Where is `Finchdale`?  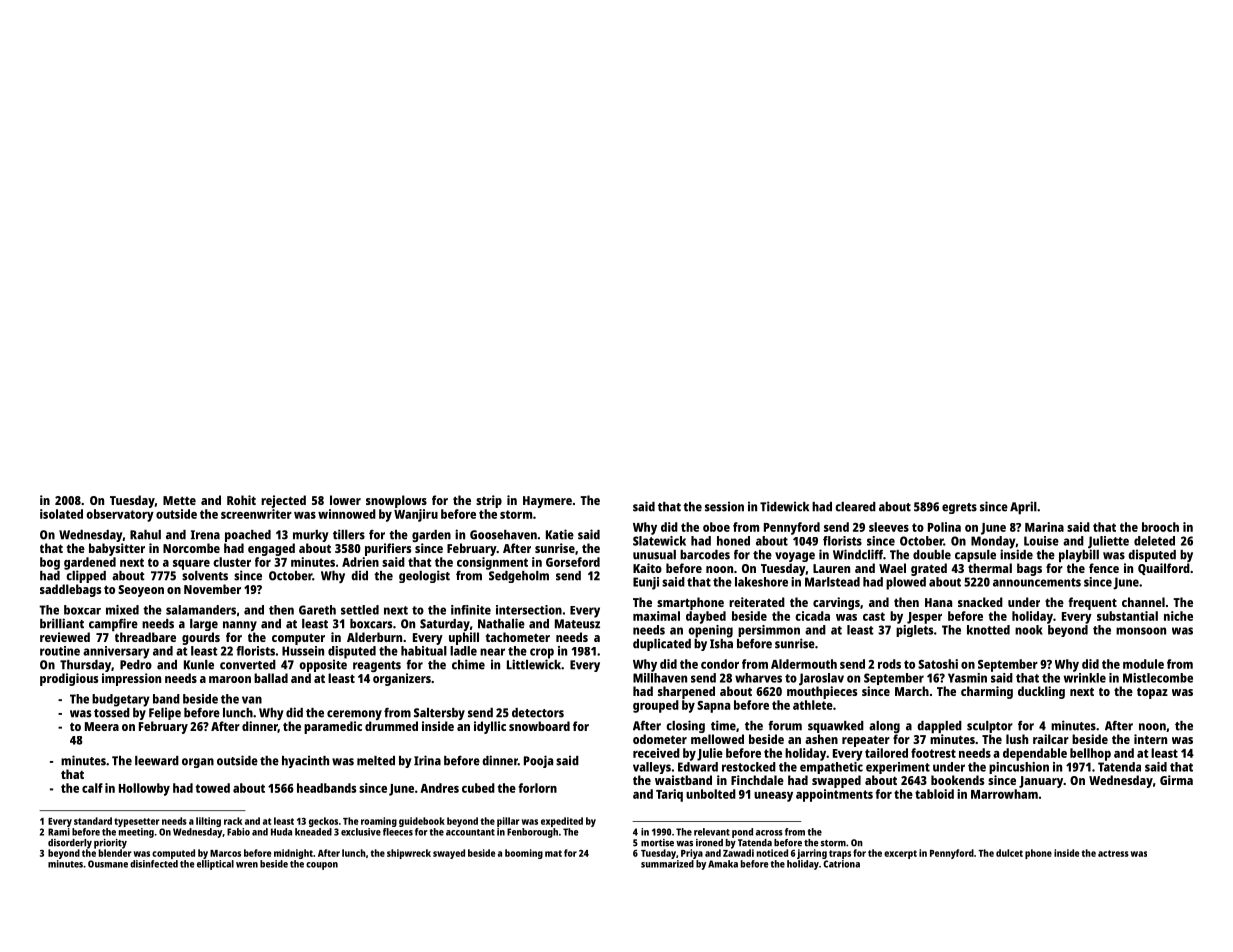
Finchdale is located at coordinates (757, 780).
